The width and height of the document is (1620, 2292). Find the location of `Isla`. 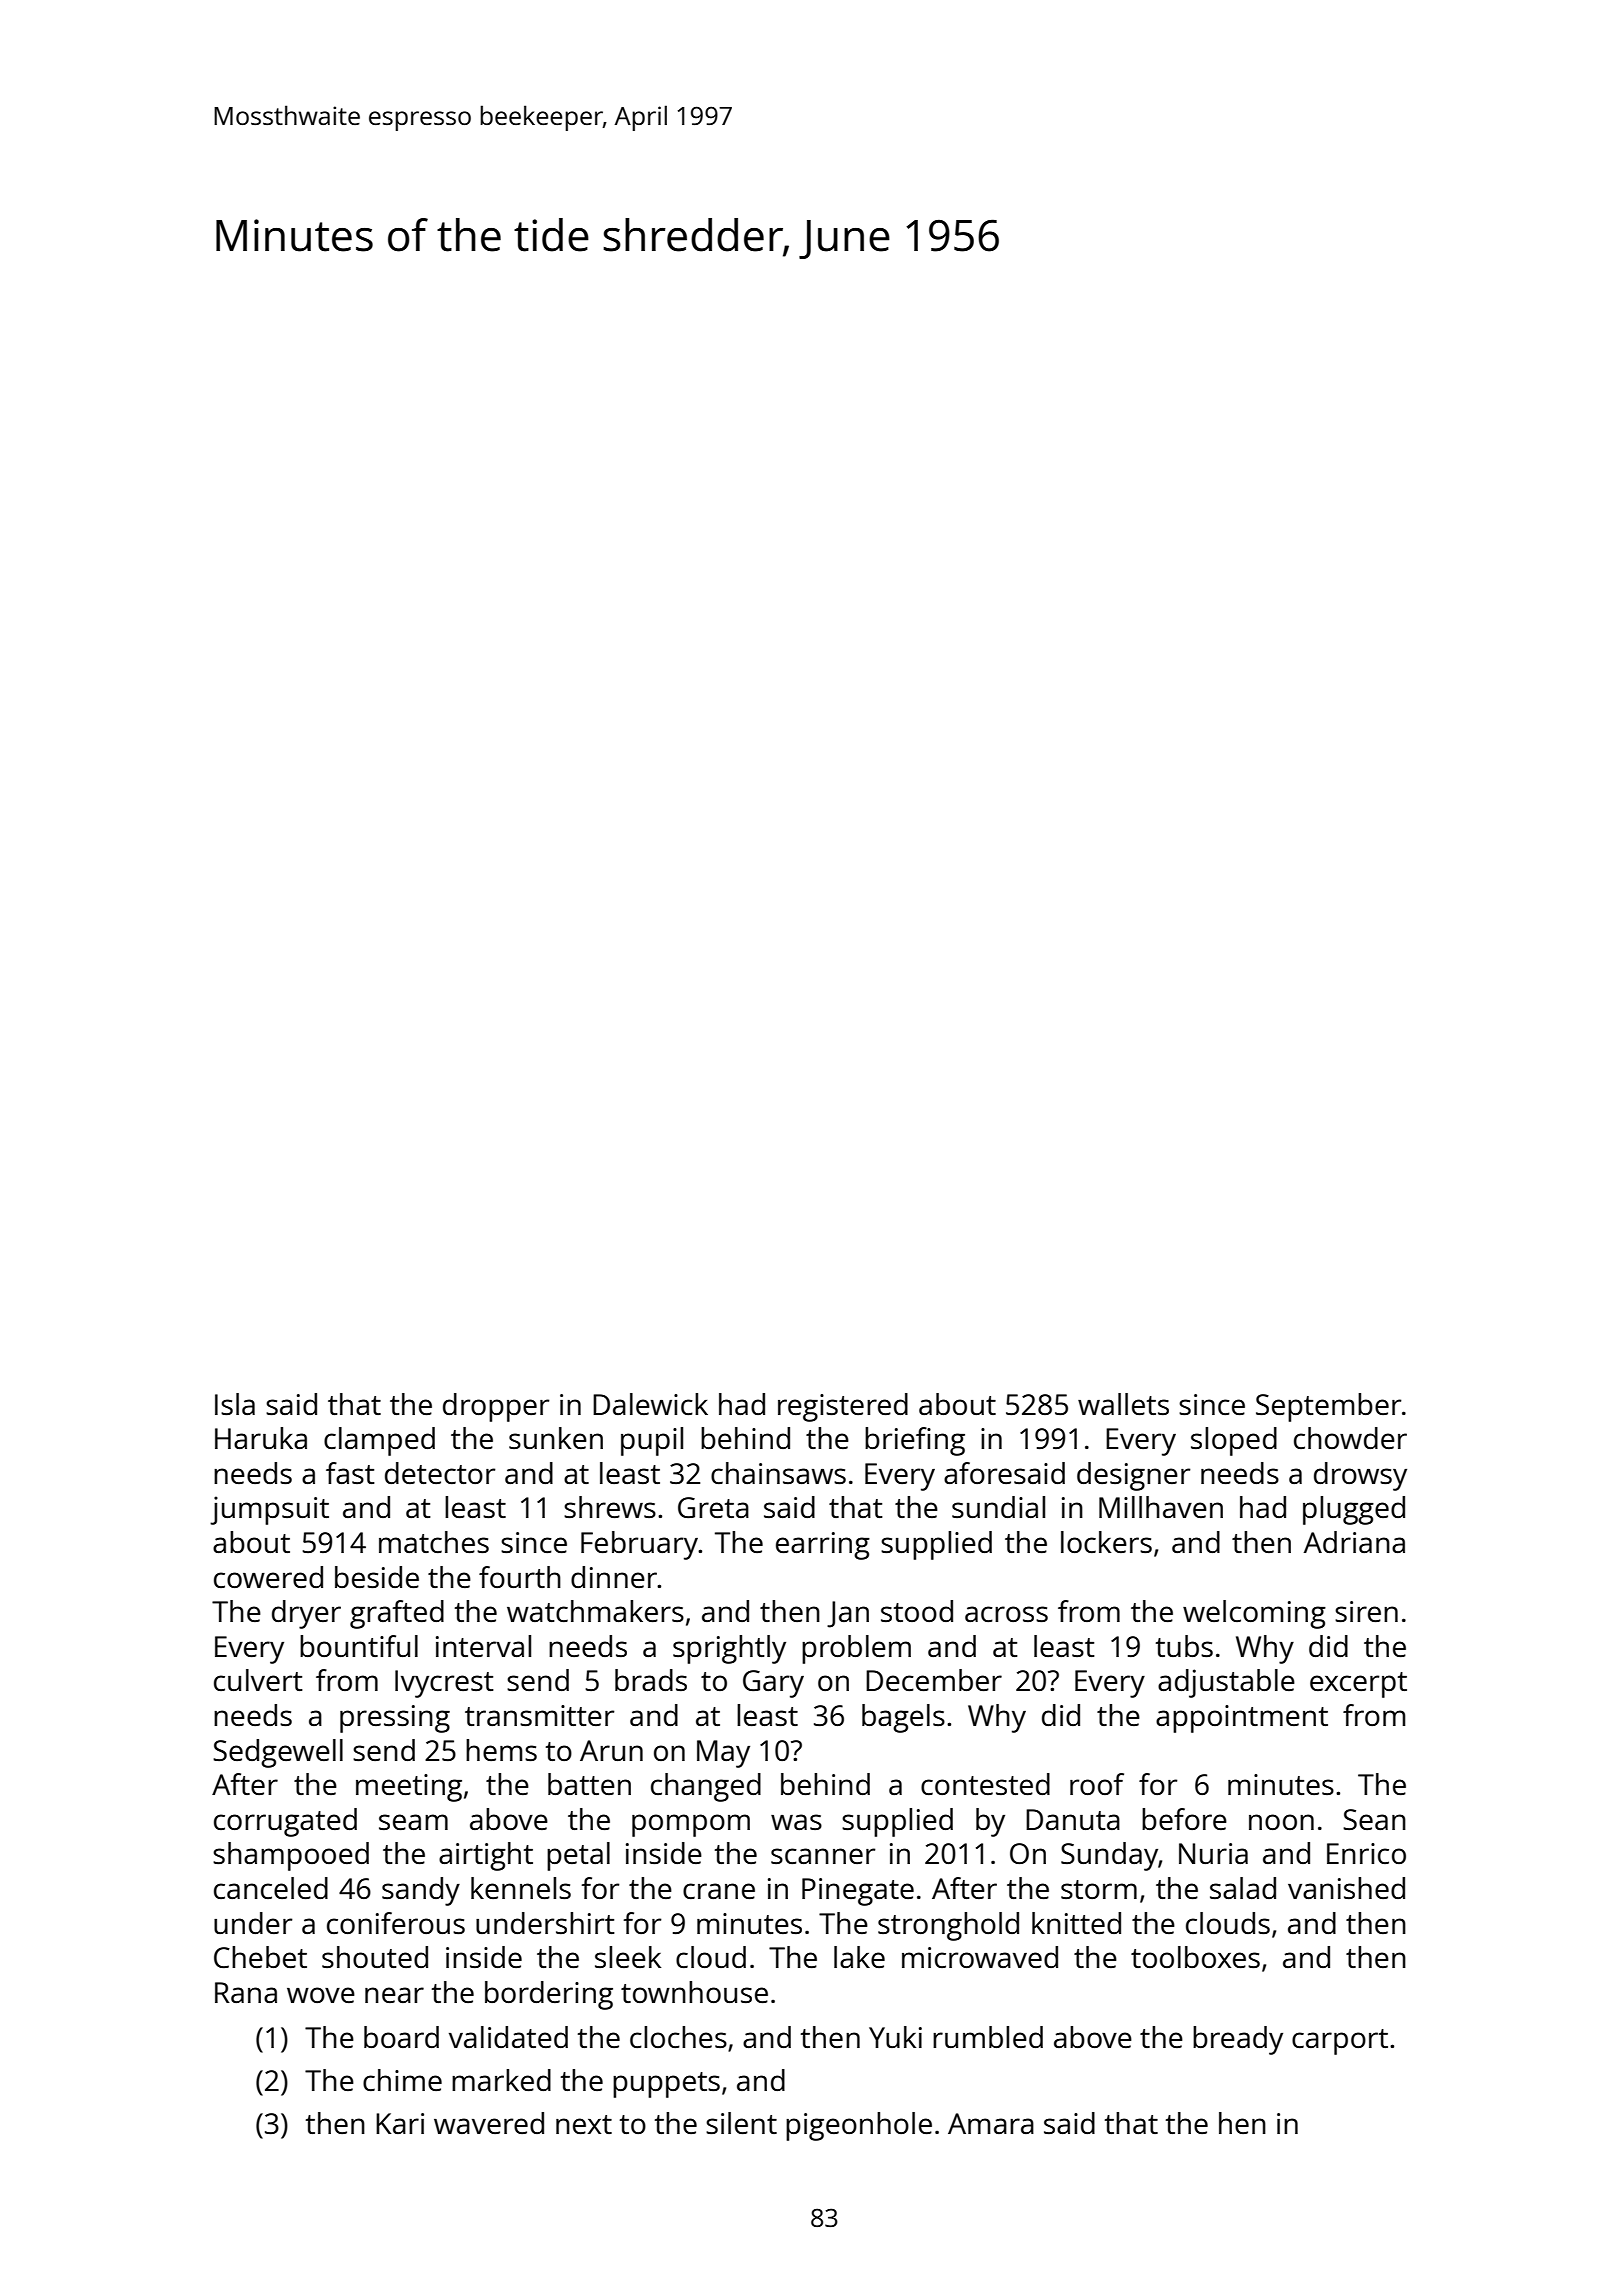

Isla is located at coordinates (235, 1404).
